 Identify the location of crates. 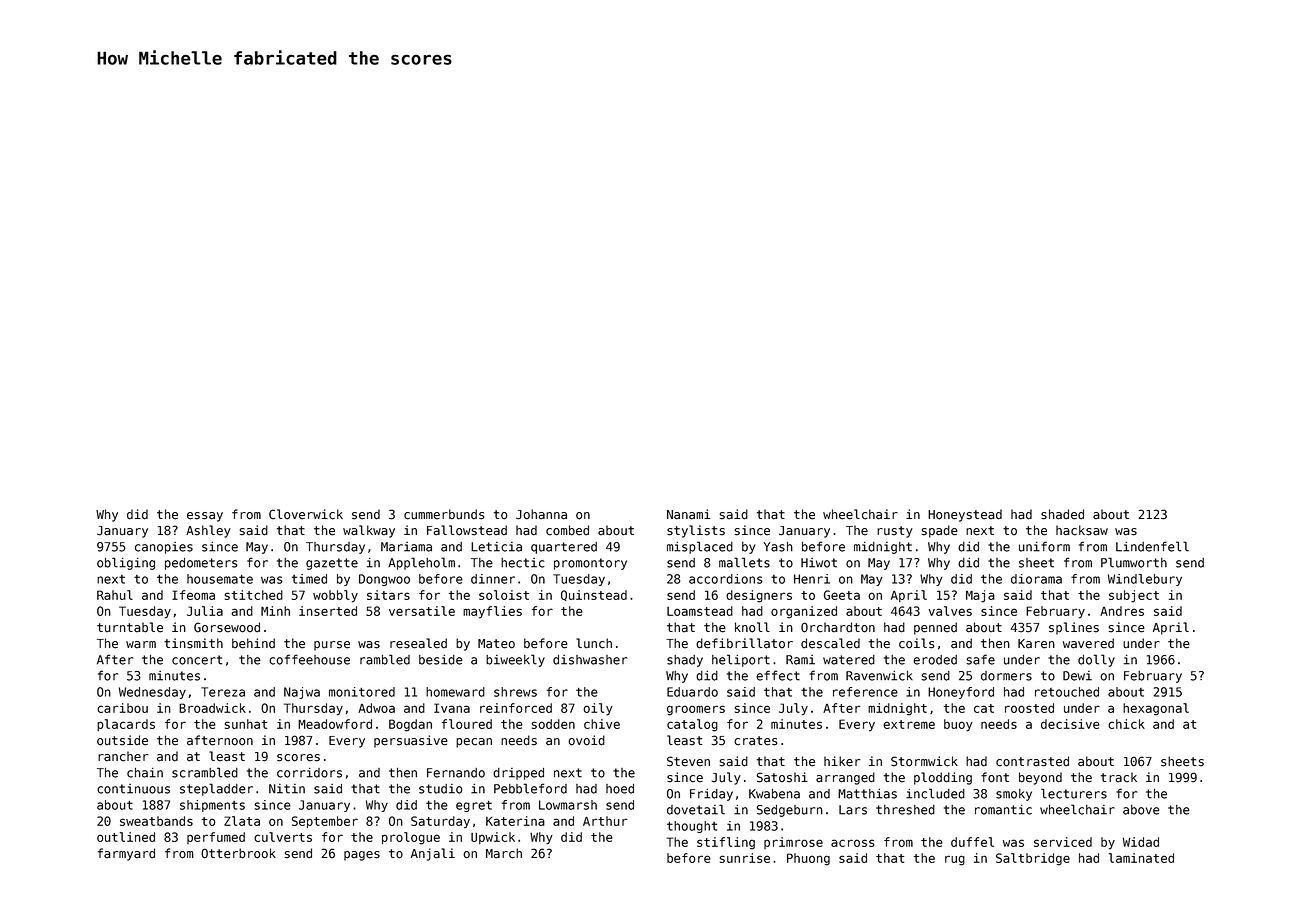
(755, 741).
